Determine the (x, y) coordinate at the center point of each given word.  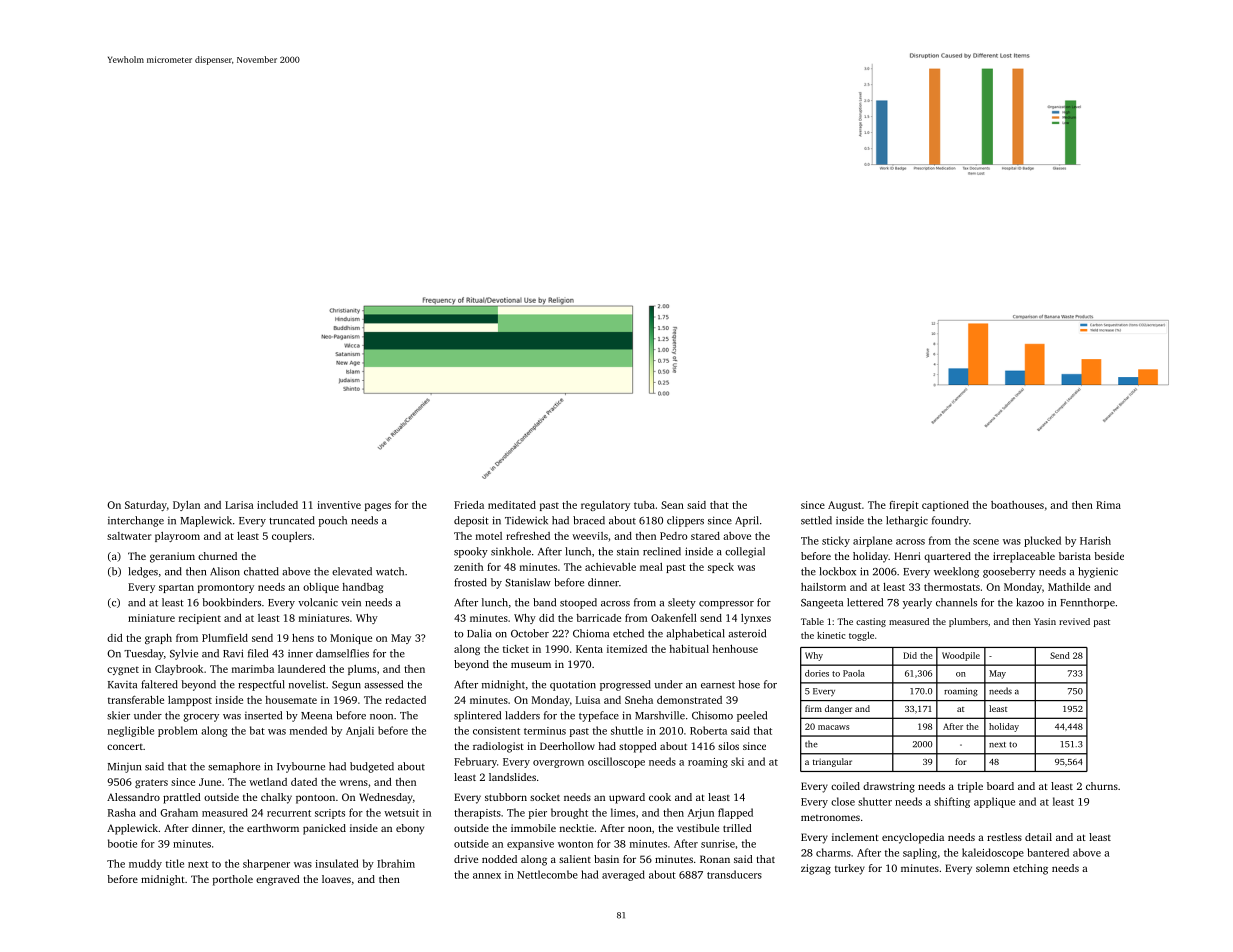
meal (651, 567)
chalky (276, 798)
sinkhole (511, 551)
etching (1030, 869)
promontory (226, 588)
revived (1074, 621)
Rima (1108, 505)
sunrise (718, 844)
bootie (122, 843)
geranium (172, 557)
